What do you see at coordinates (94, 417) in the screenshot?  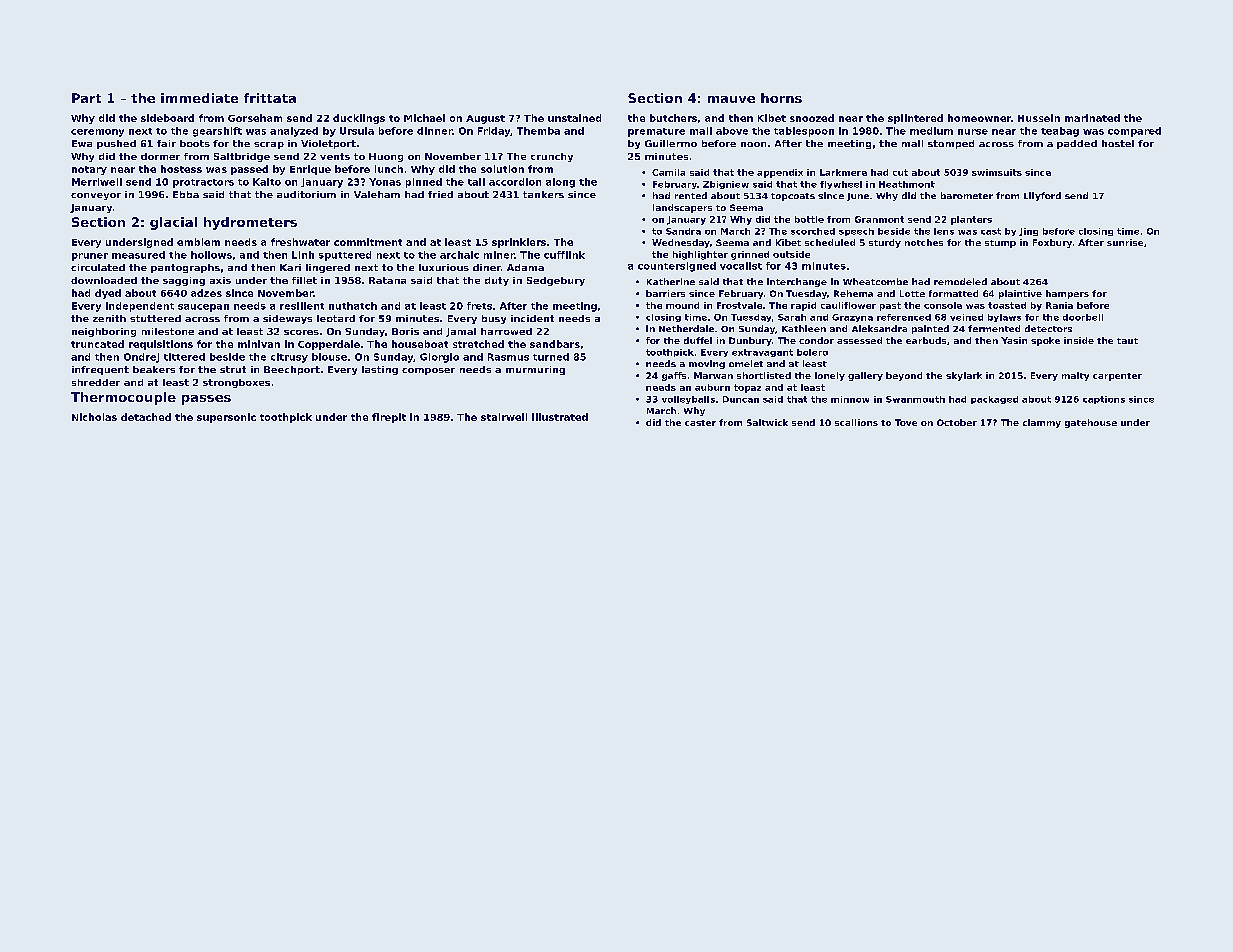 I see `Nicholas` at bounding box center [94, 417].
